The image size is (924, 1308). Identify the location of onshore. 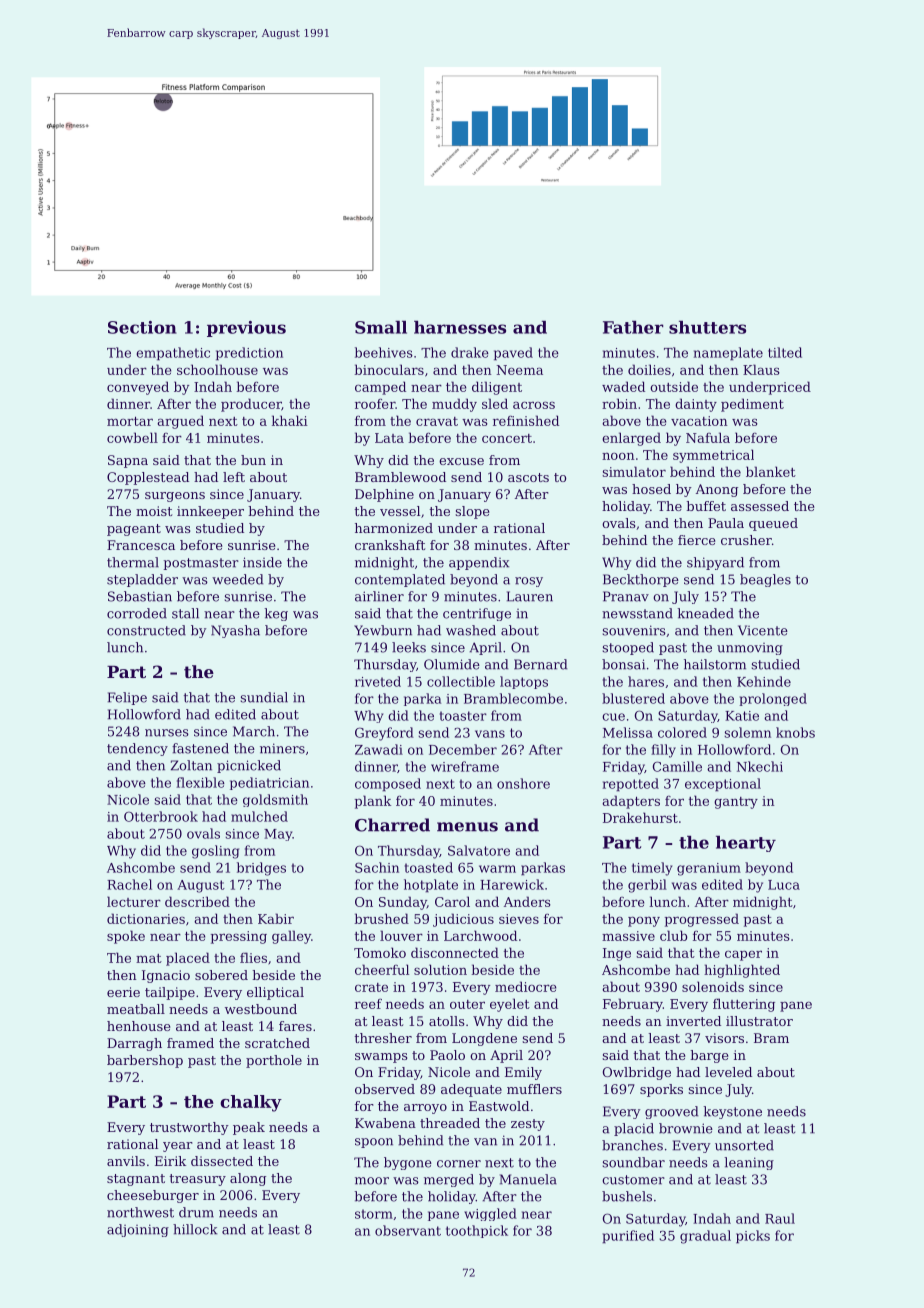
(523, 783).
